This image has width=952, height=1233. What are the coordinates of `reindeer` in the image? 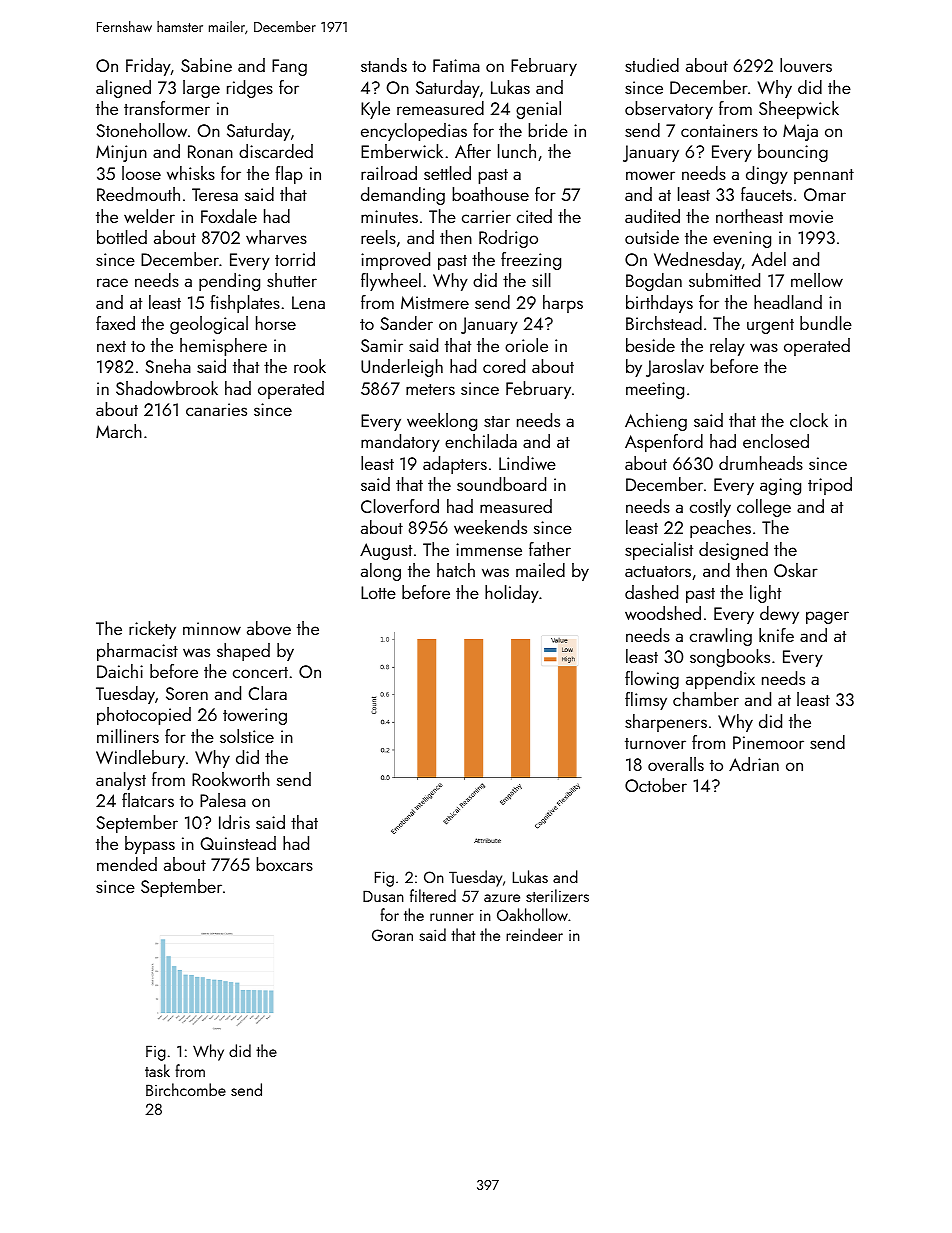 It's located at (534, 934).
